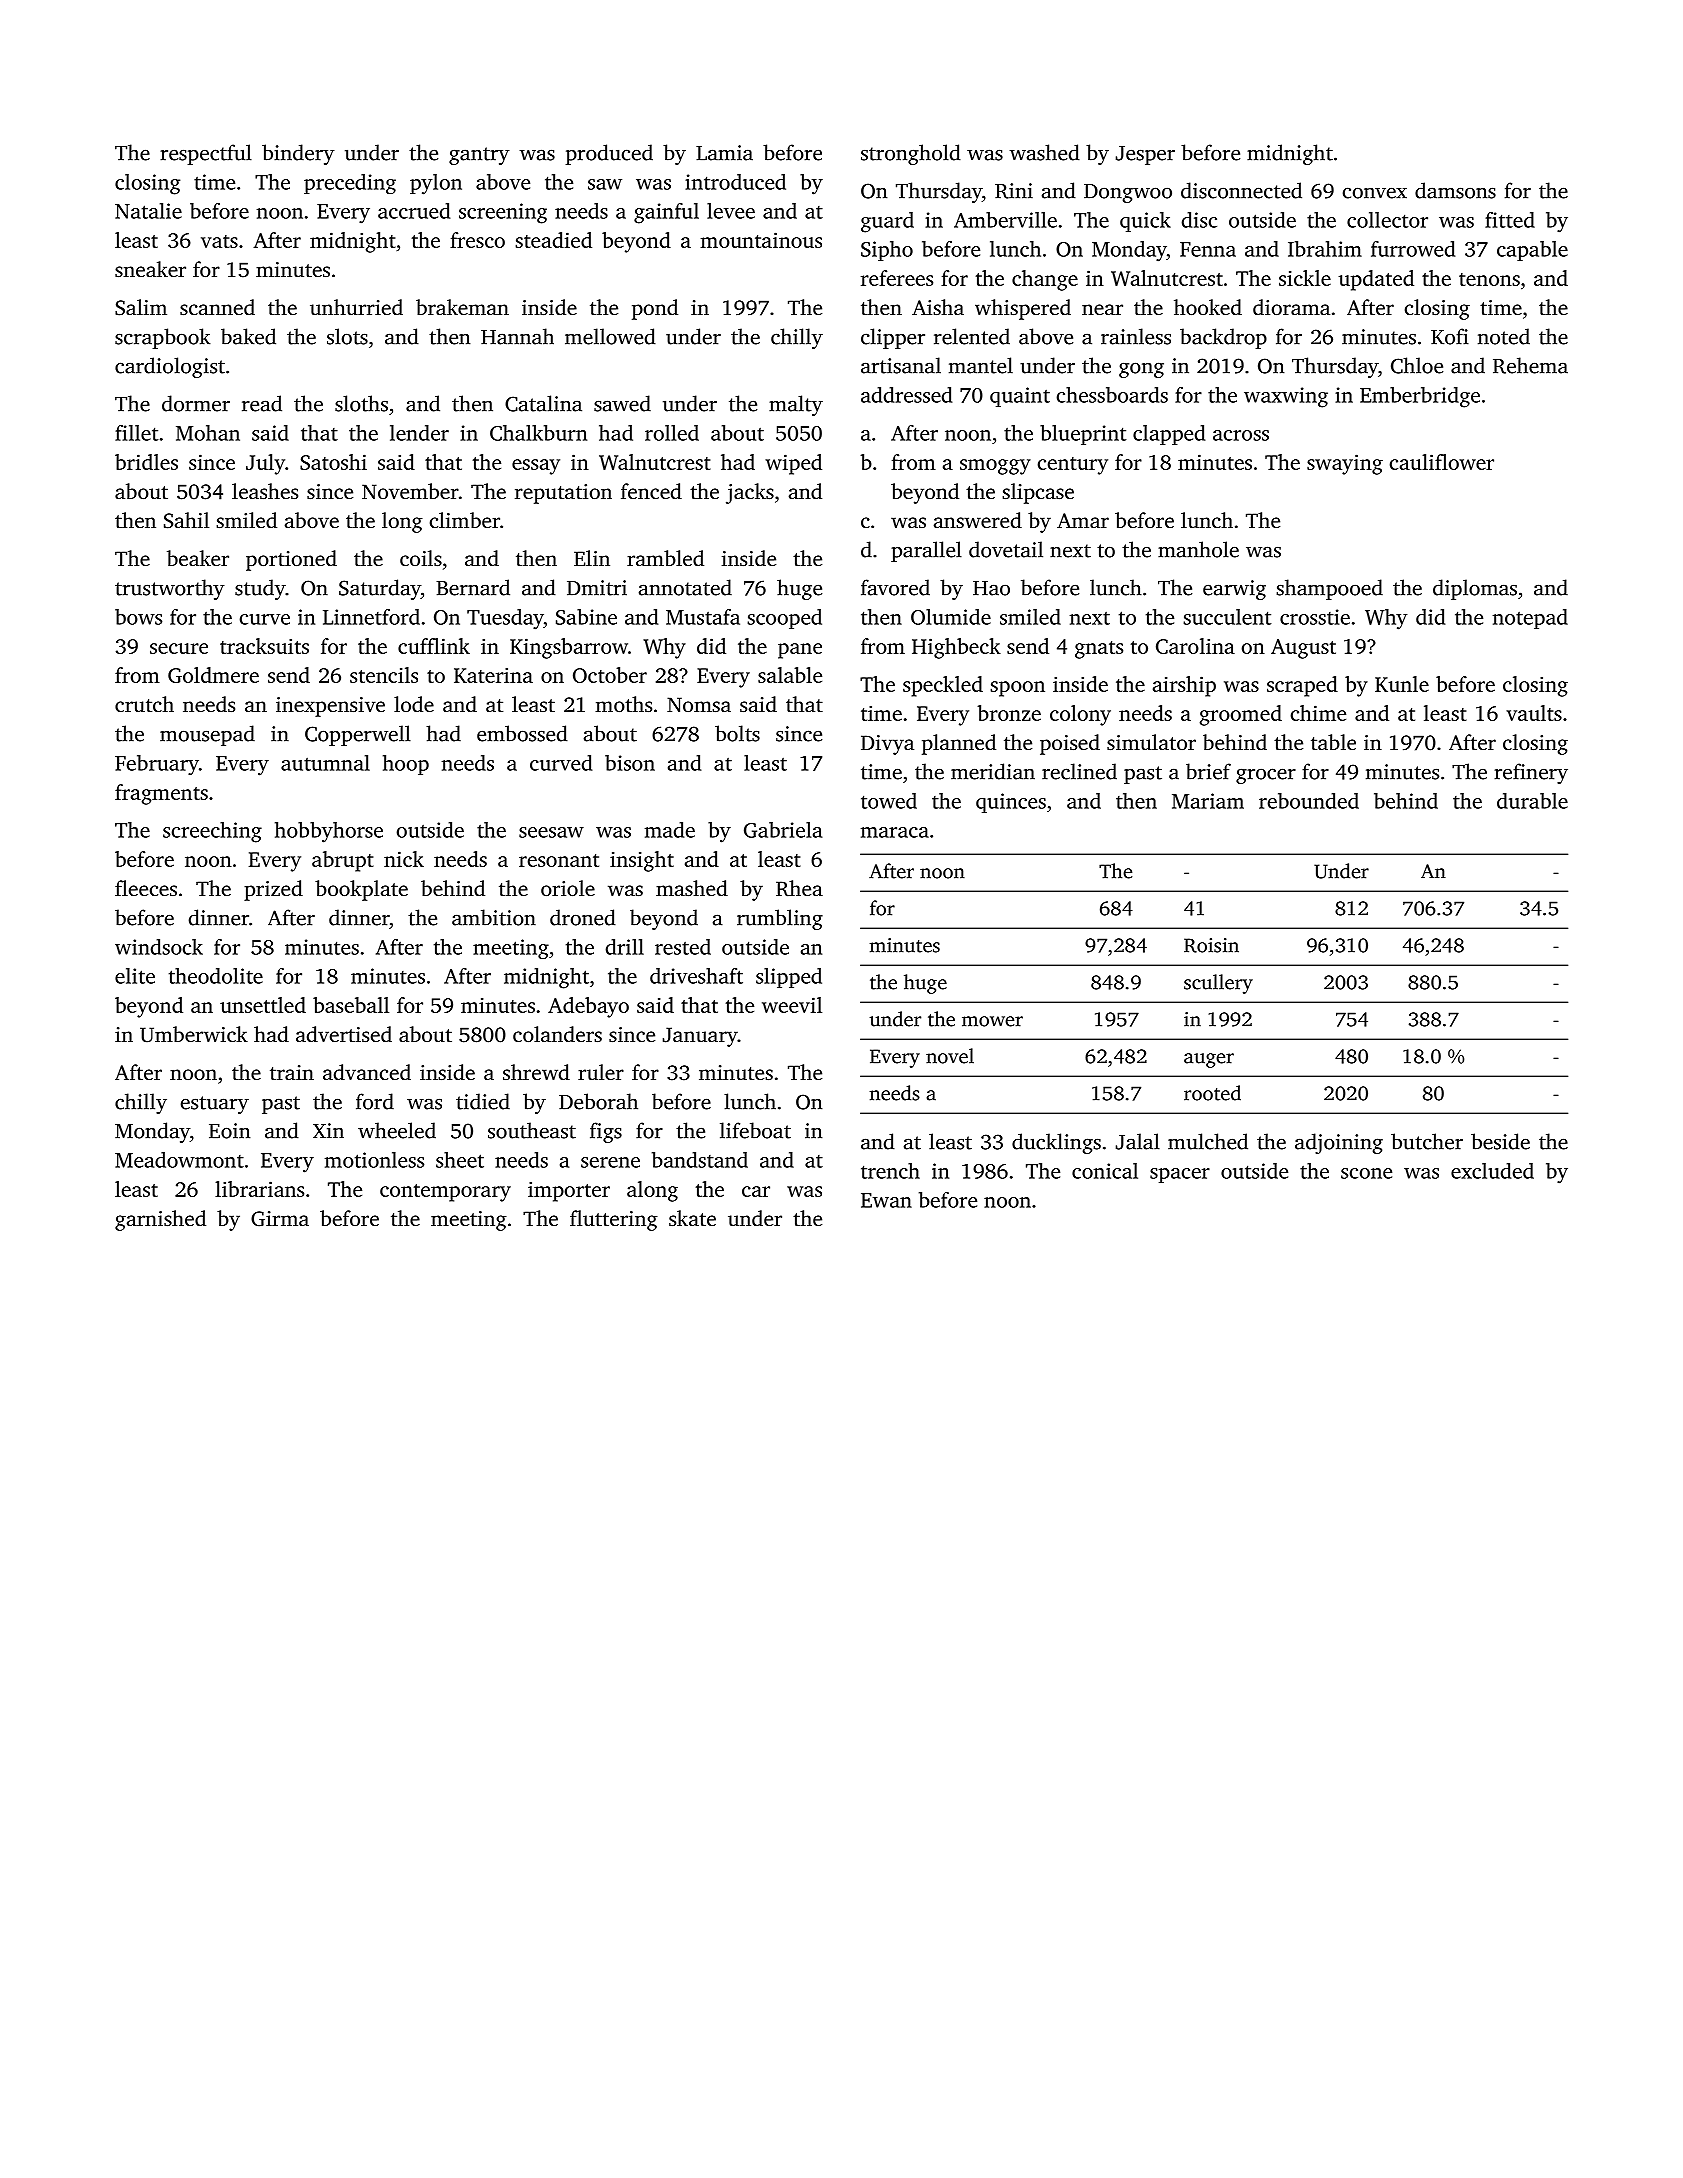  Describe the element at coordinates (361, 890) in the screenshot. I see `bookplate` at that location.
